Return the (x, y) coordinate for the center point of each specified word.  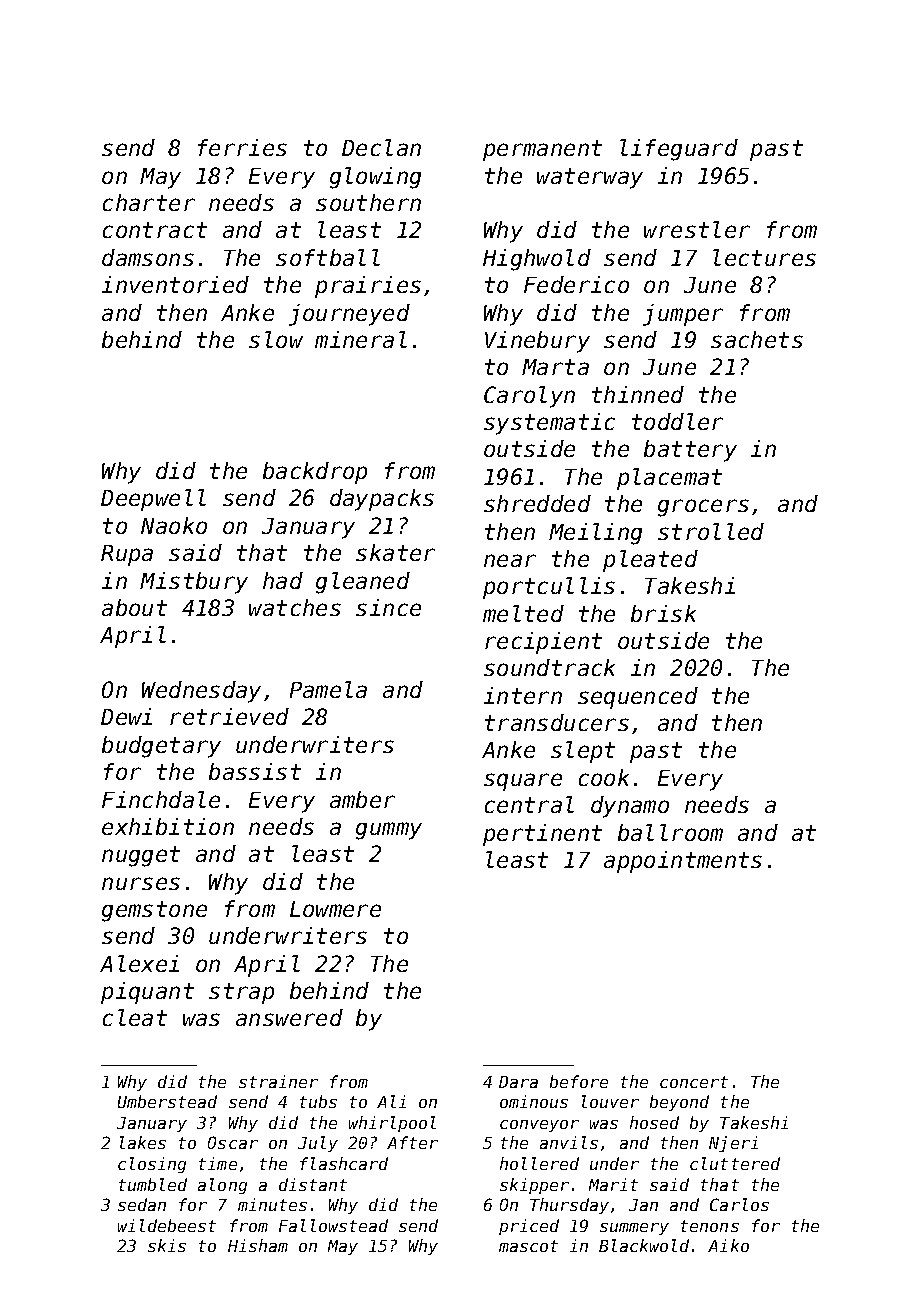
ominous (534, 1101)
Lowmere (335, 909)
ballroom (670, 832)
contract (155, 230)
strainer (278, 1081)
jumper (683, 315)
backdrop (315, 473)
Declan (381, 147)
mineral (361, 339)
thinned (638, 394)
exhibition (168, 826)
